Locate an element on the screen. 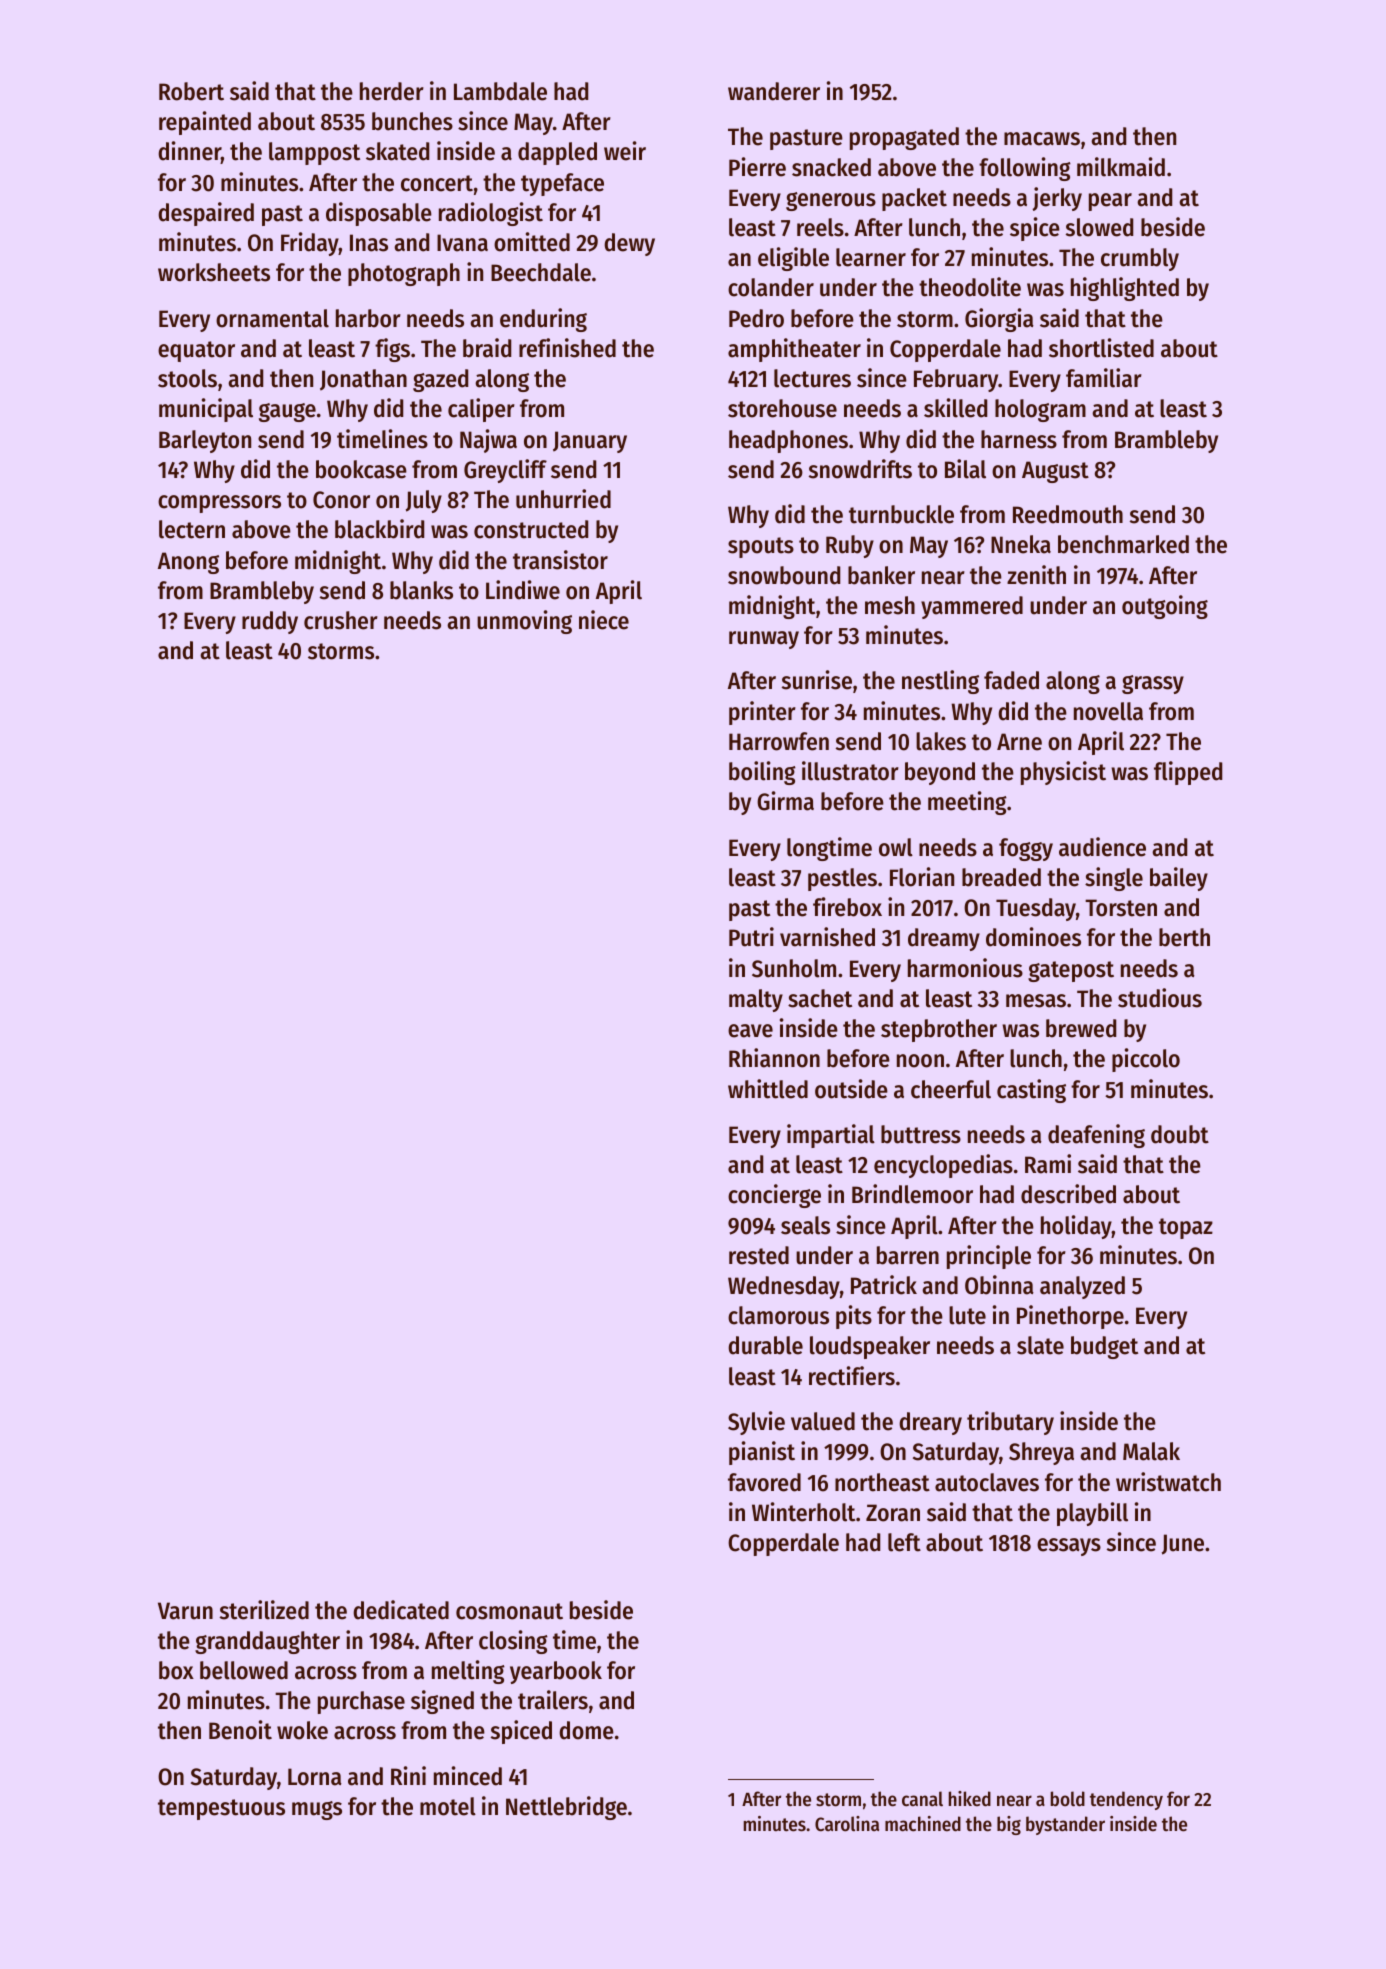 This screenshot has height=1969, width=1386. Tuesday is located at coordinates (1036, 909).
